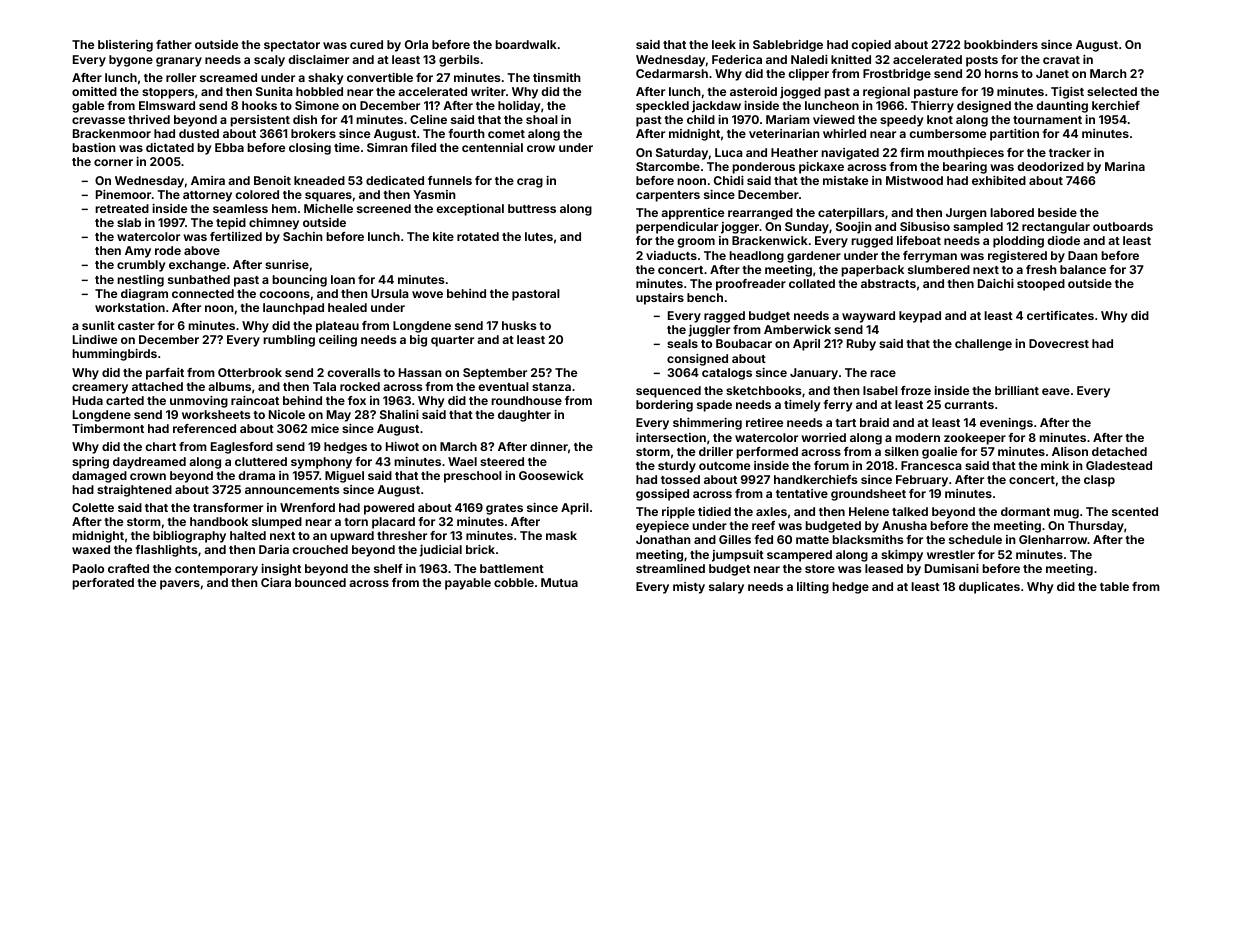 The width and height of the screenshot is (1233, 952). Describe the element at coordinates (149, 119) in the screenshot. I see `thrived` at that location.
